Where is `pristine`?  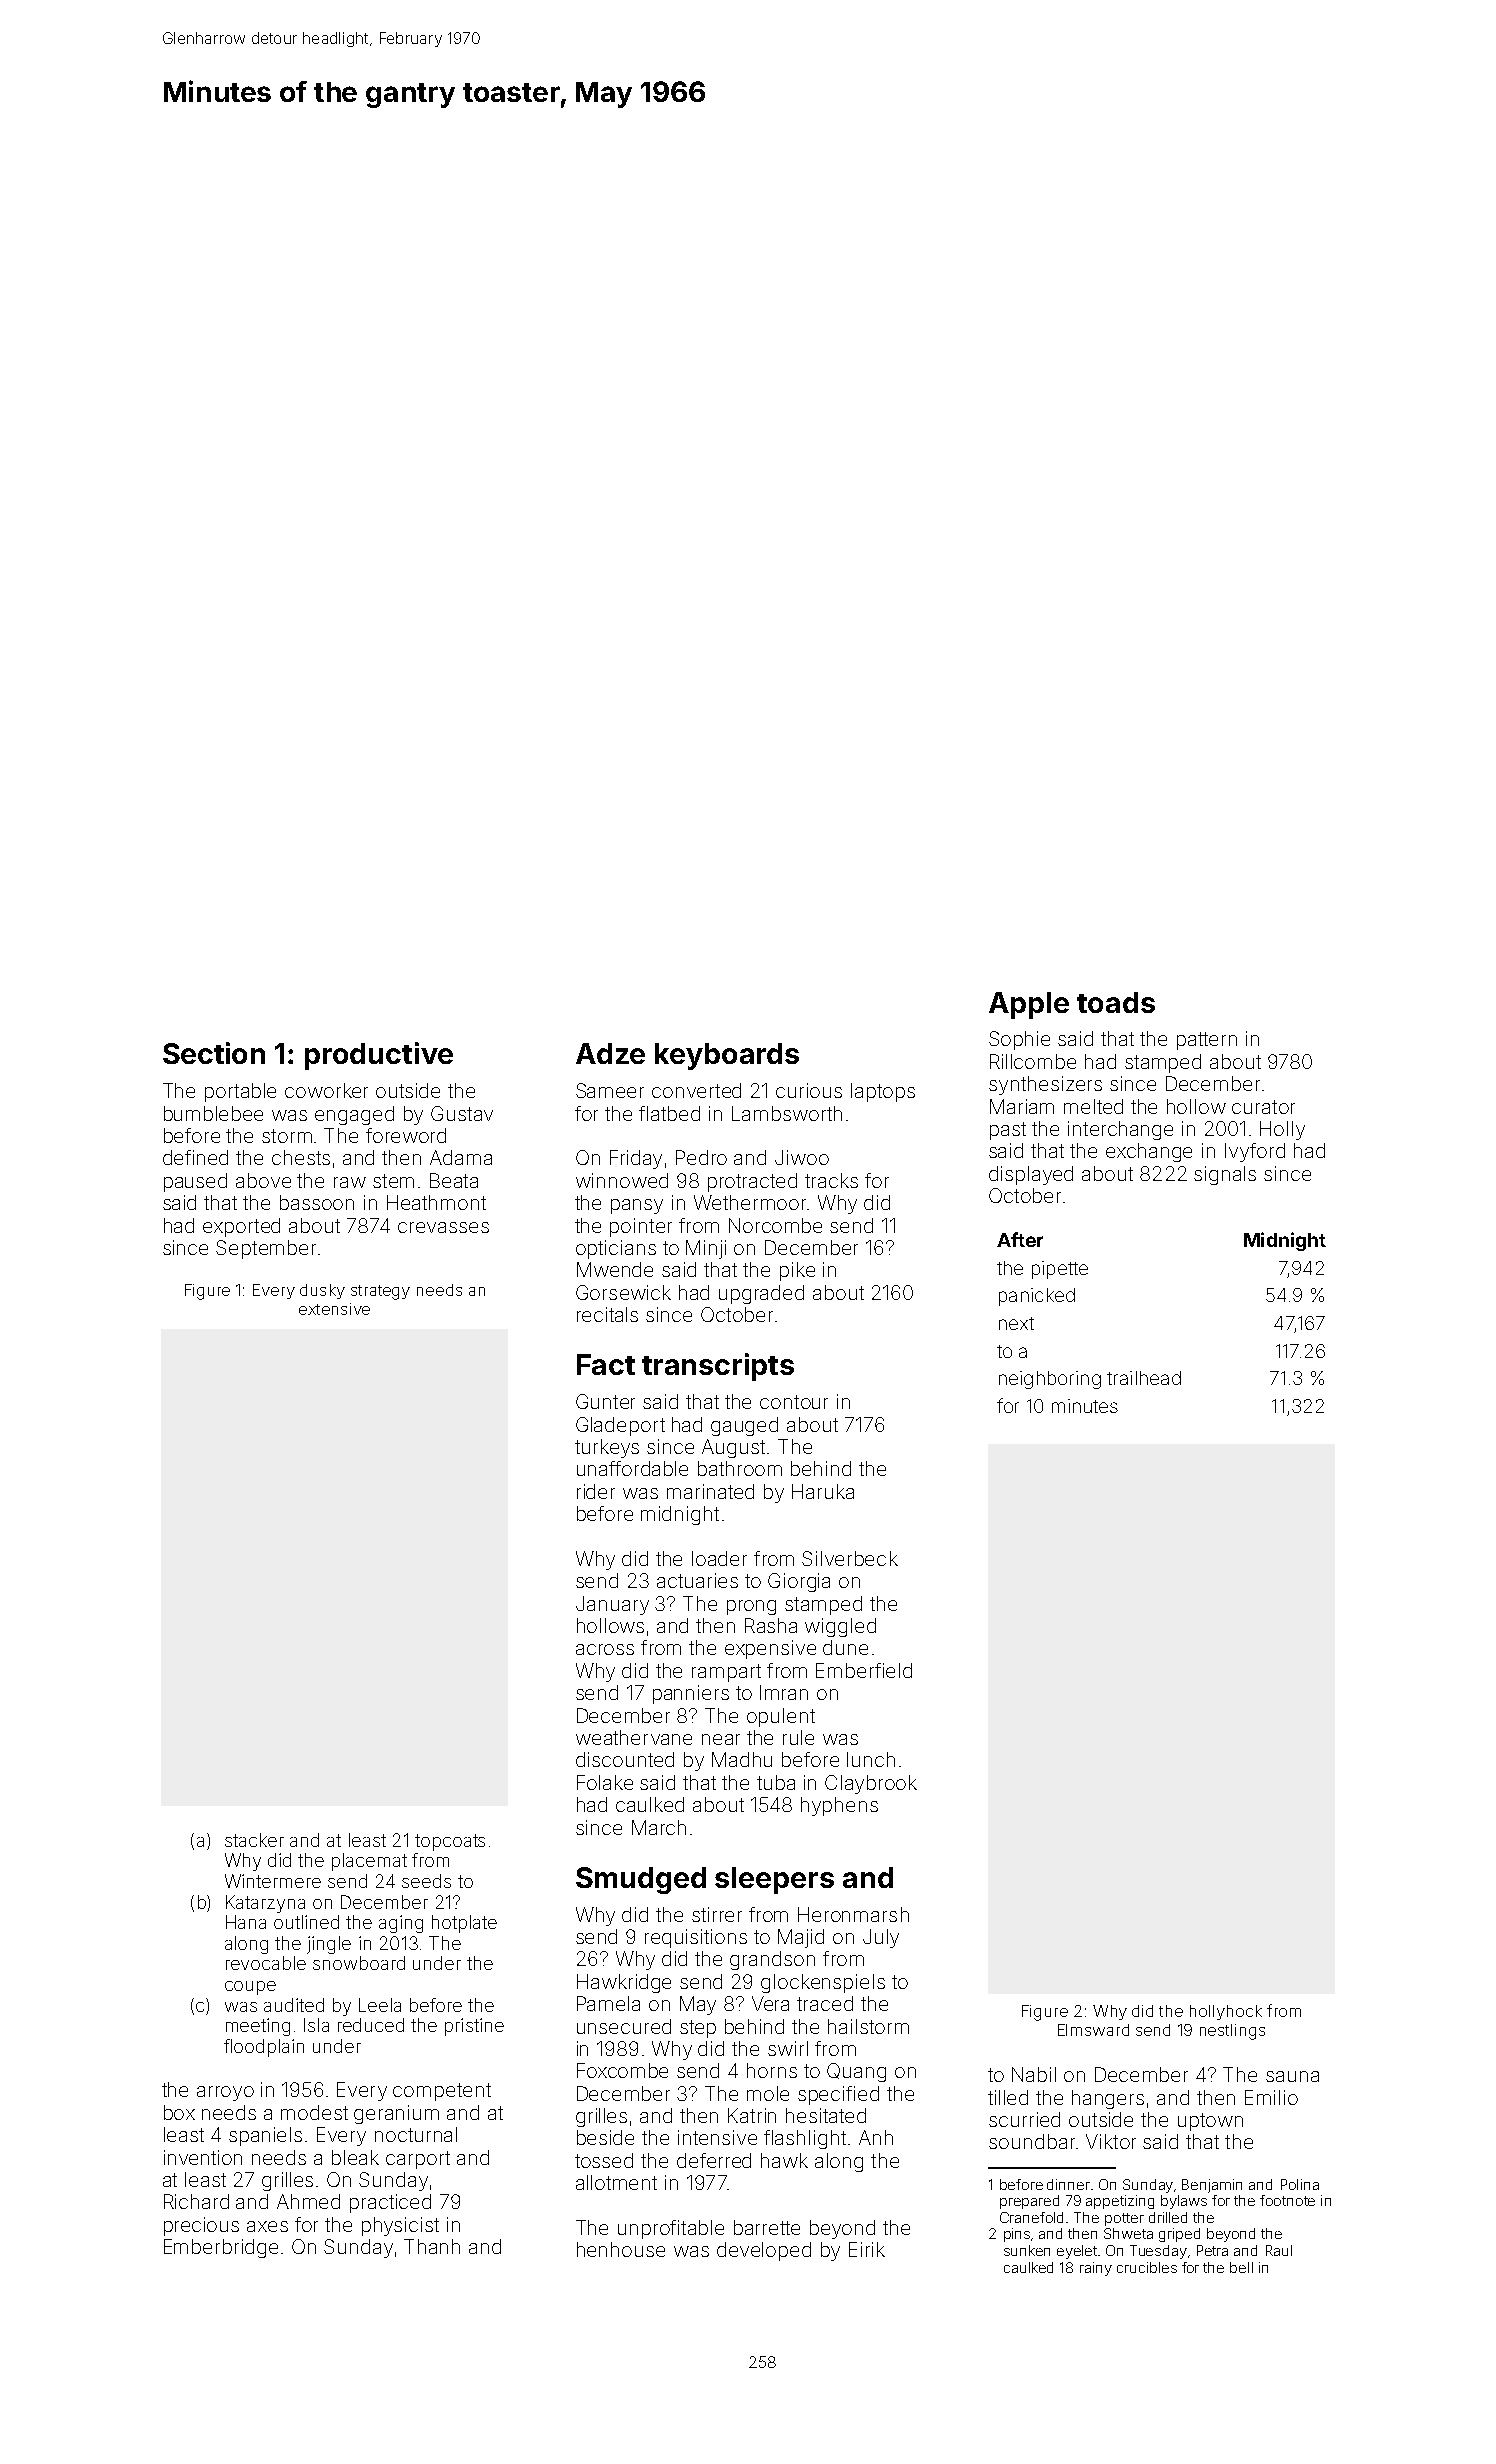 pristine is located at coordinates (474, 2027).
